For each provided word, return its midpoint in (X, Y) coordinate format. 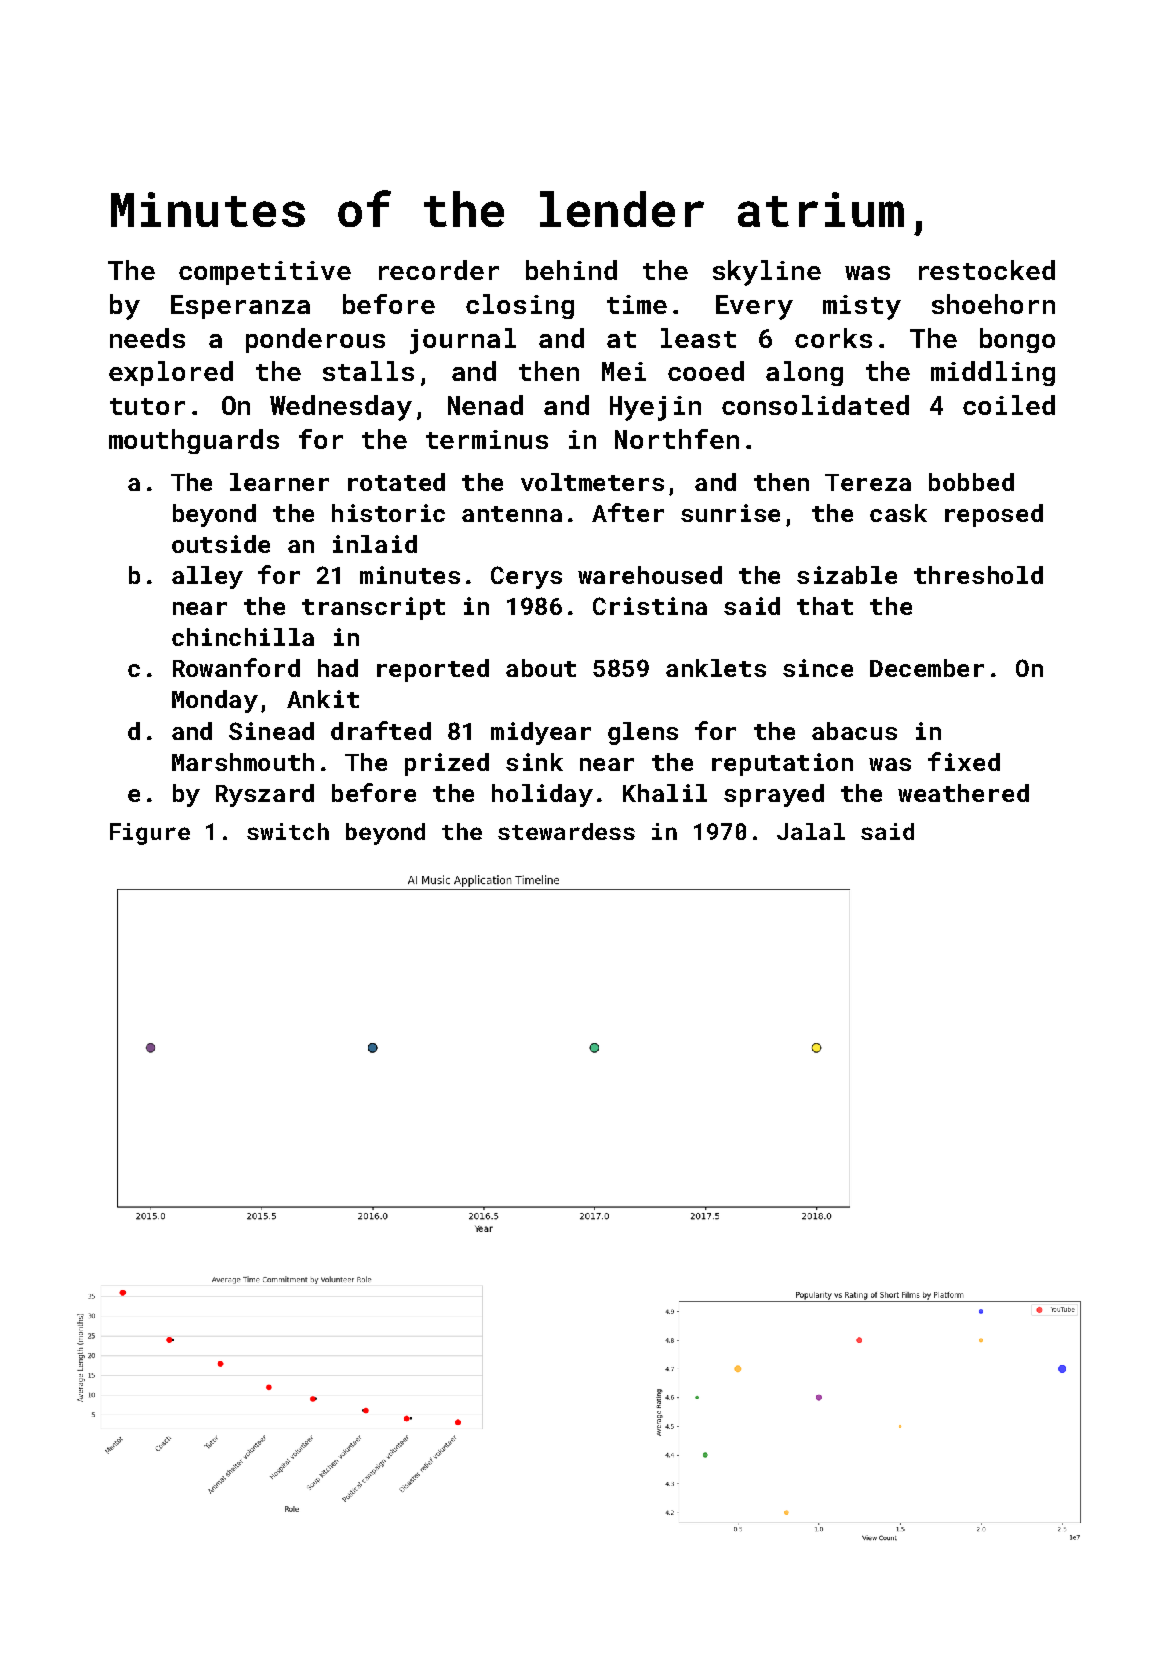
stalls (368, 371)
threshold (978, 575)
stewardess (566, 831)
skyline (767, 273)
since (818, 668)
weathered (963, 793)
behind (571, 270)
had (338, 668)
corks (833, 338)
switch (288, 831)
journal (463, 341)
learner (279, 482)
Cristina (650, 606)
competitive (265, 273)
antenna (512, 514)
